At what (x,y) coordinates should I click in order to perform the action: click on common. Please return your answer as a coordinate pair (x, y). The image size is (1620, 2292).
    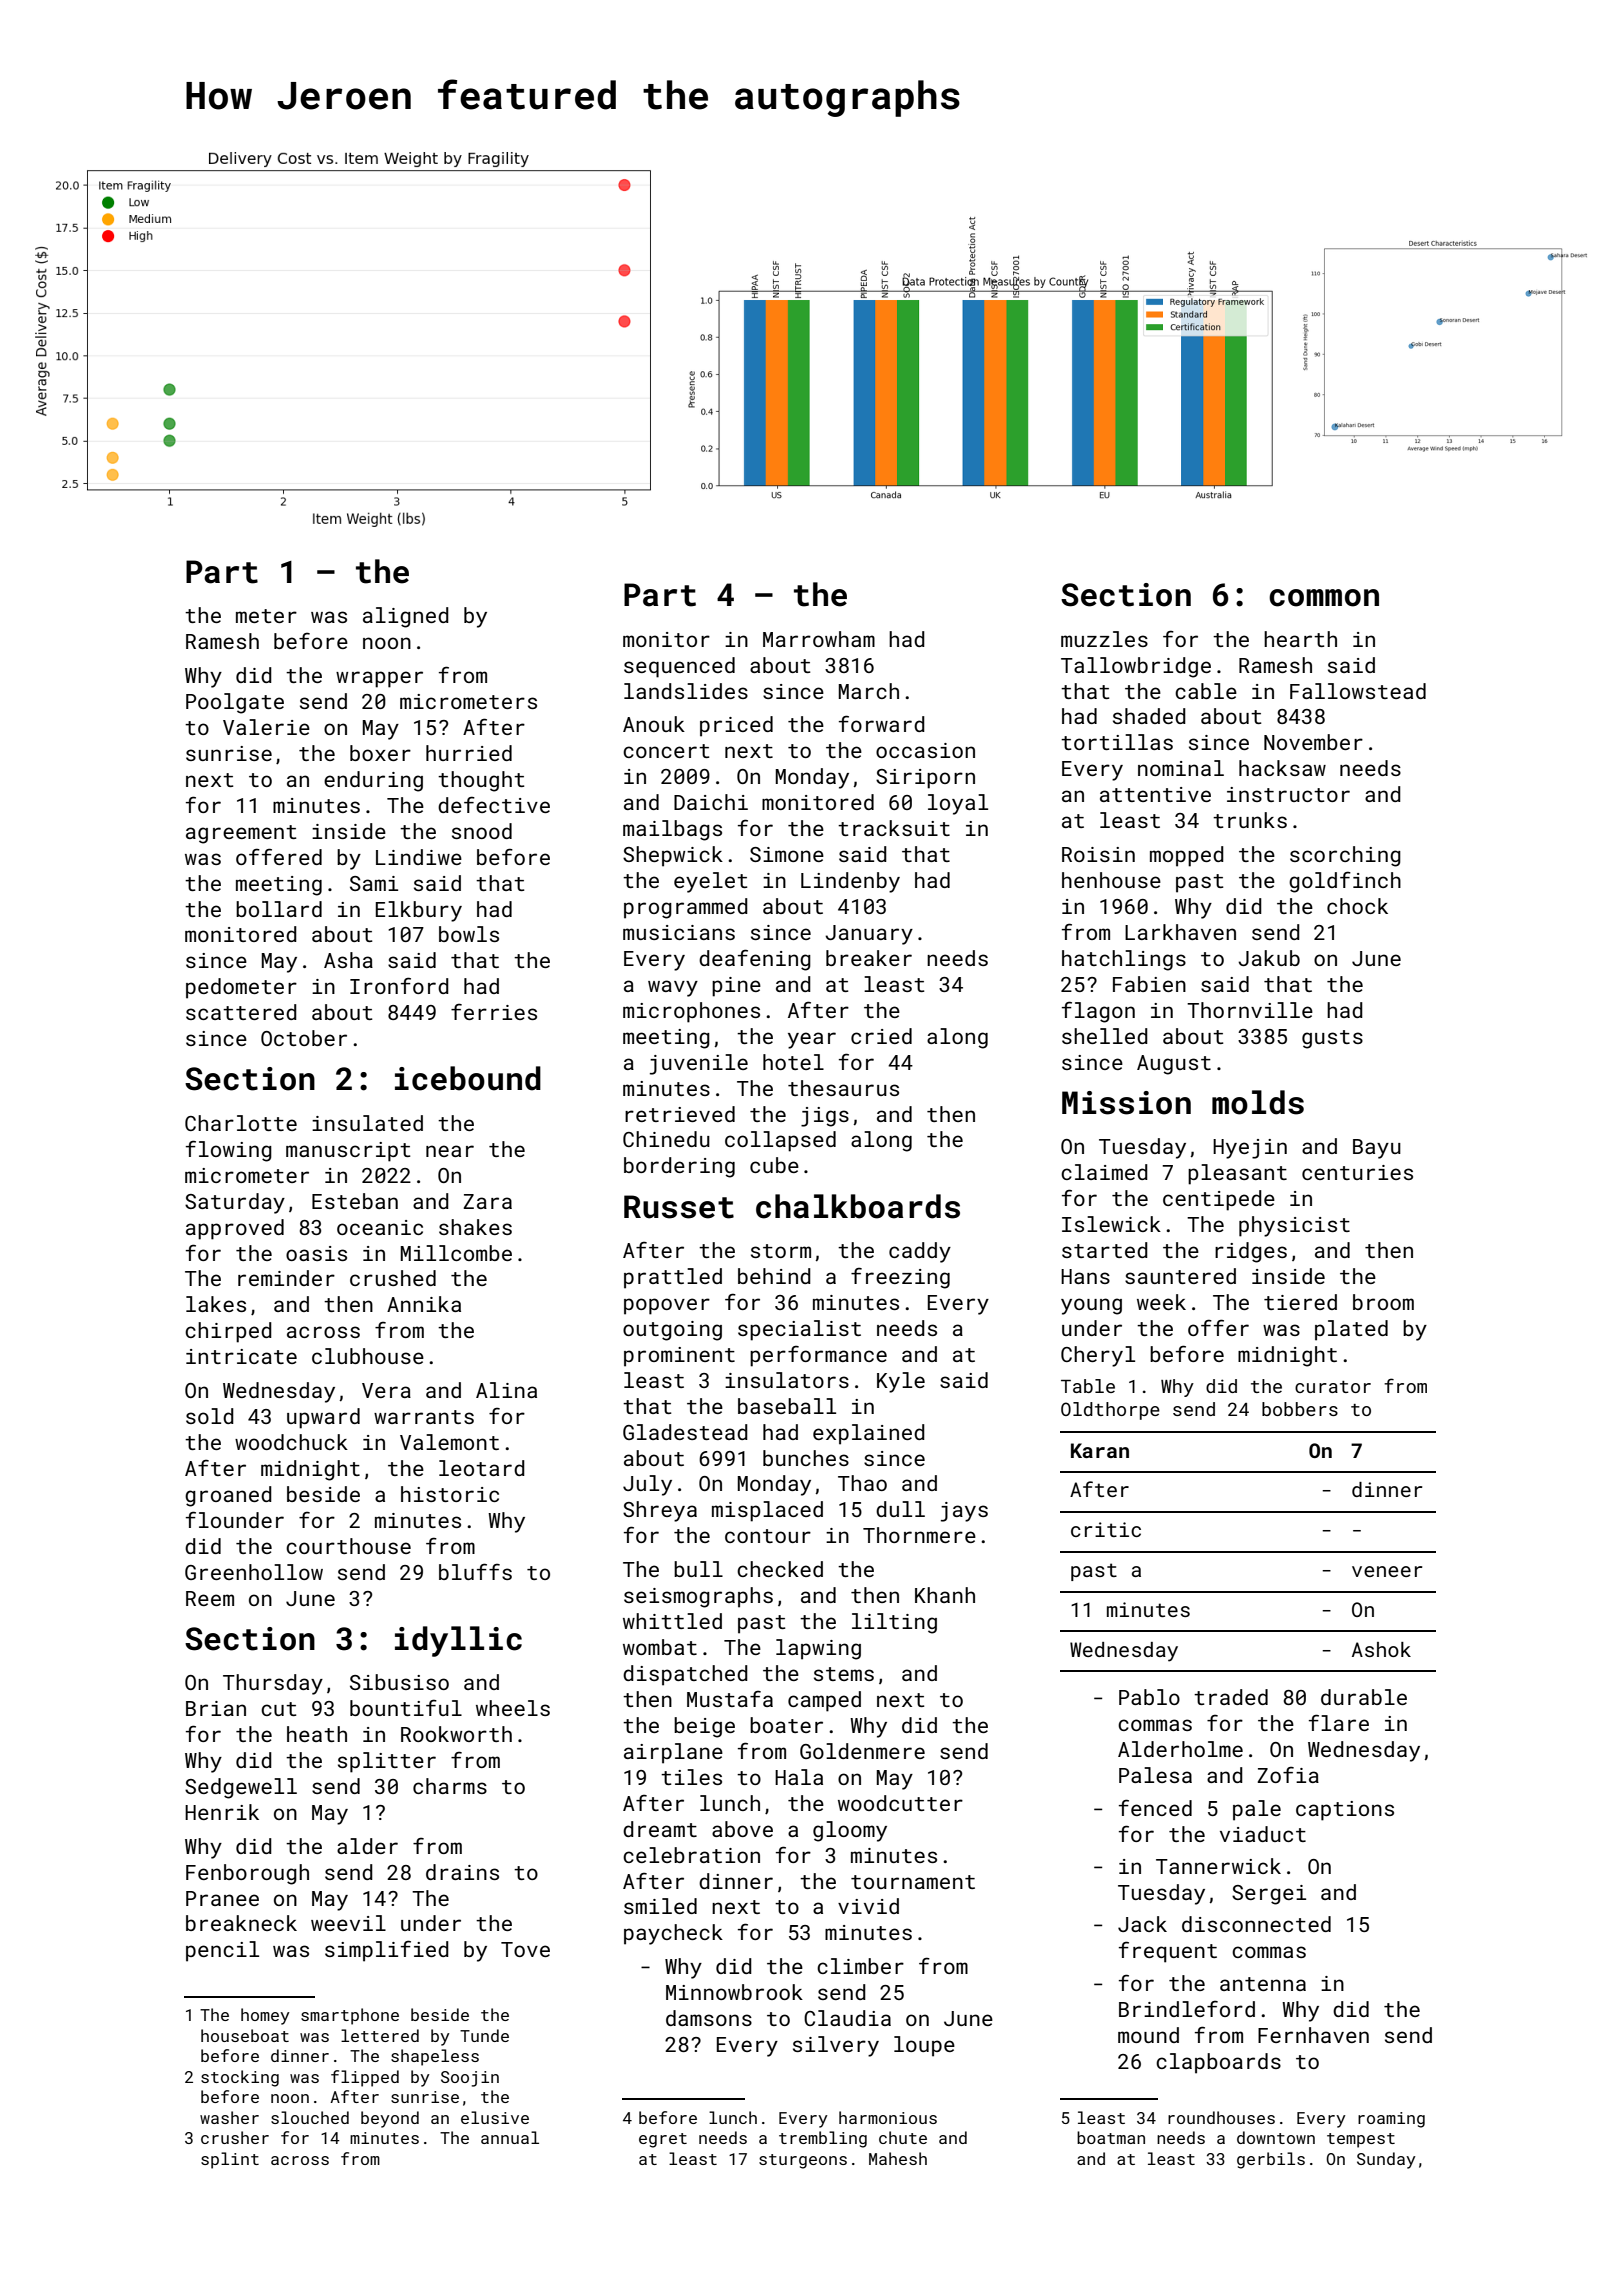
    Looking at the image, I should click on (1324, 598).
